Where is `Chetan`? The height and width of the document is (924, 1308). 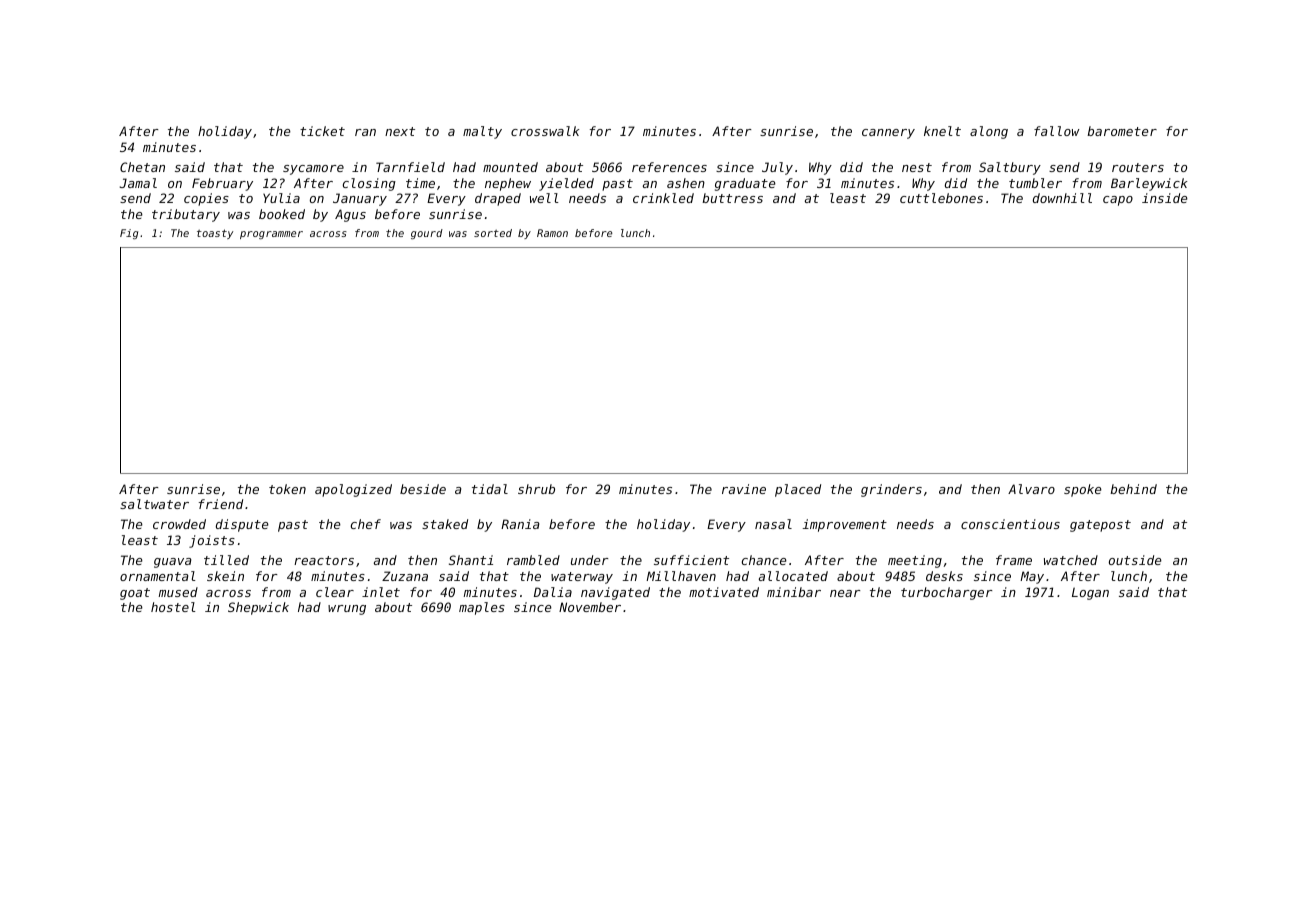
Chetan is located at coordinates (142, 167).
